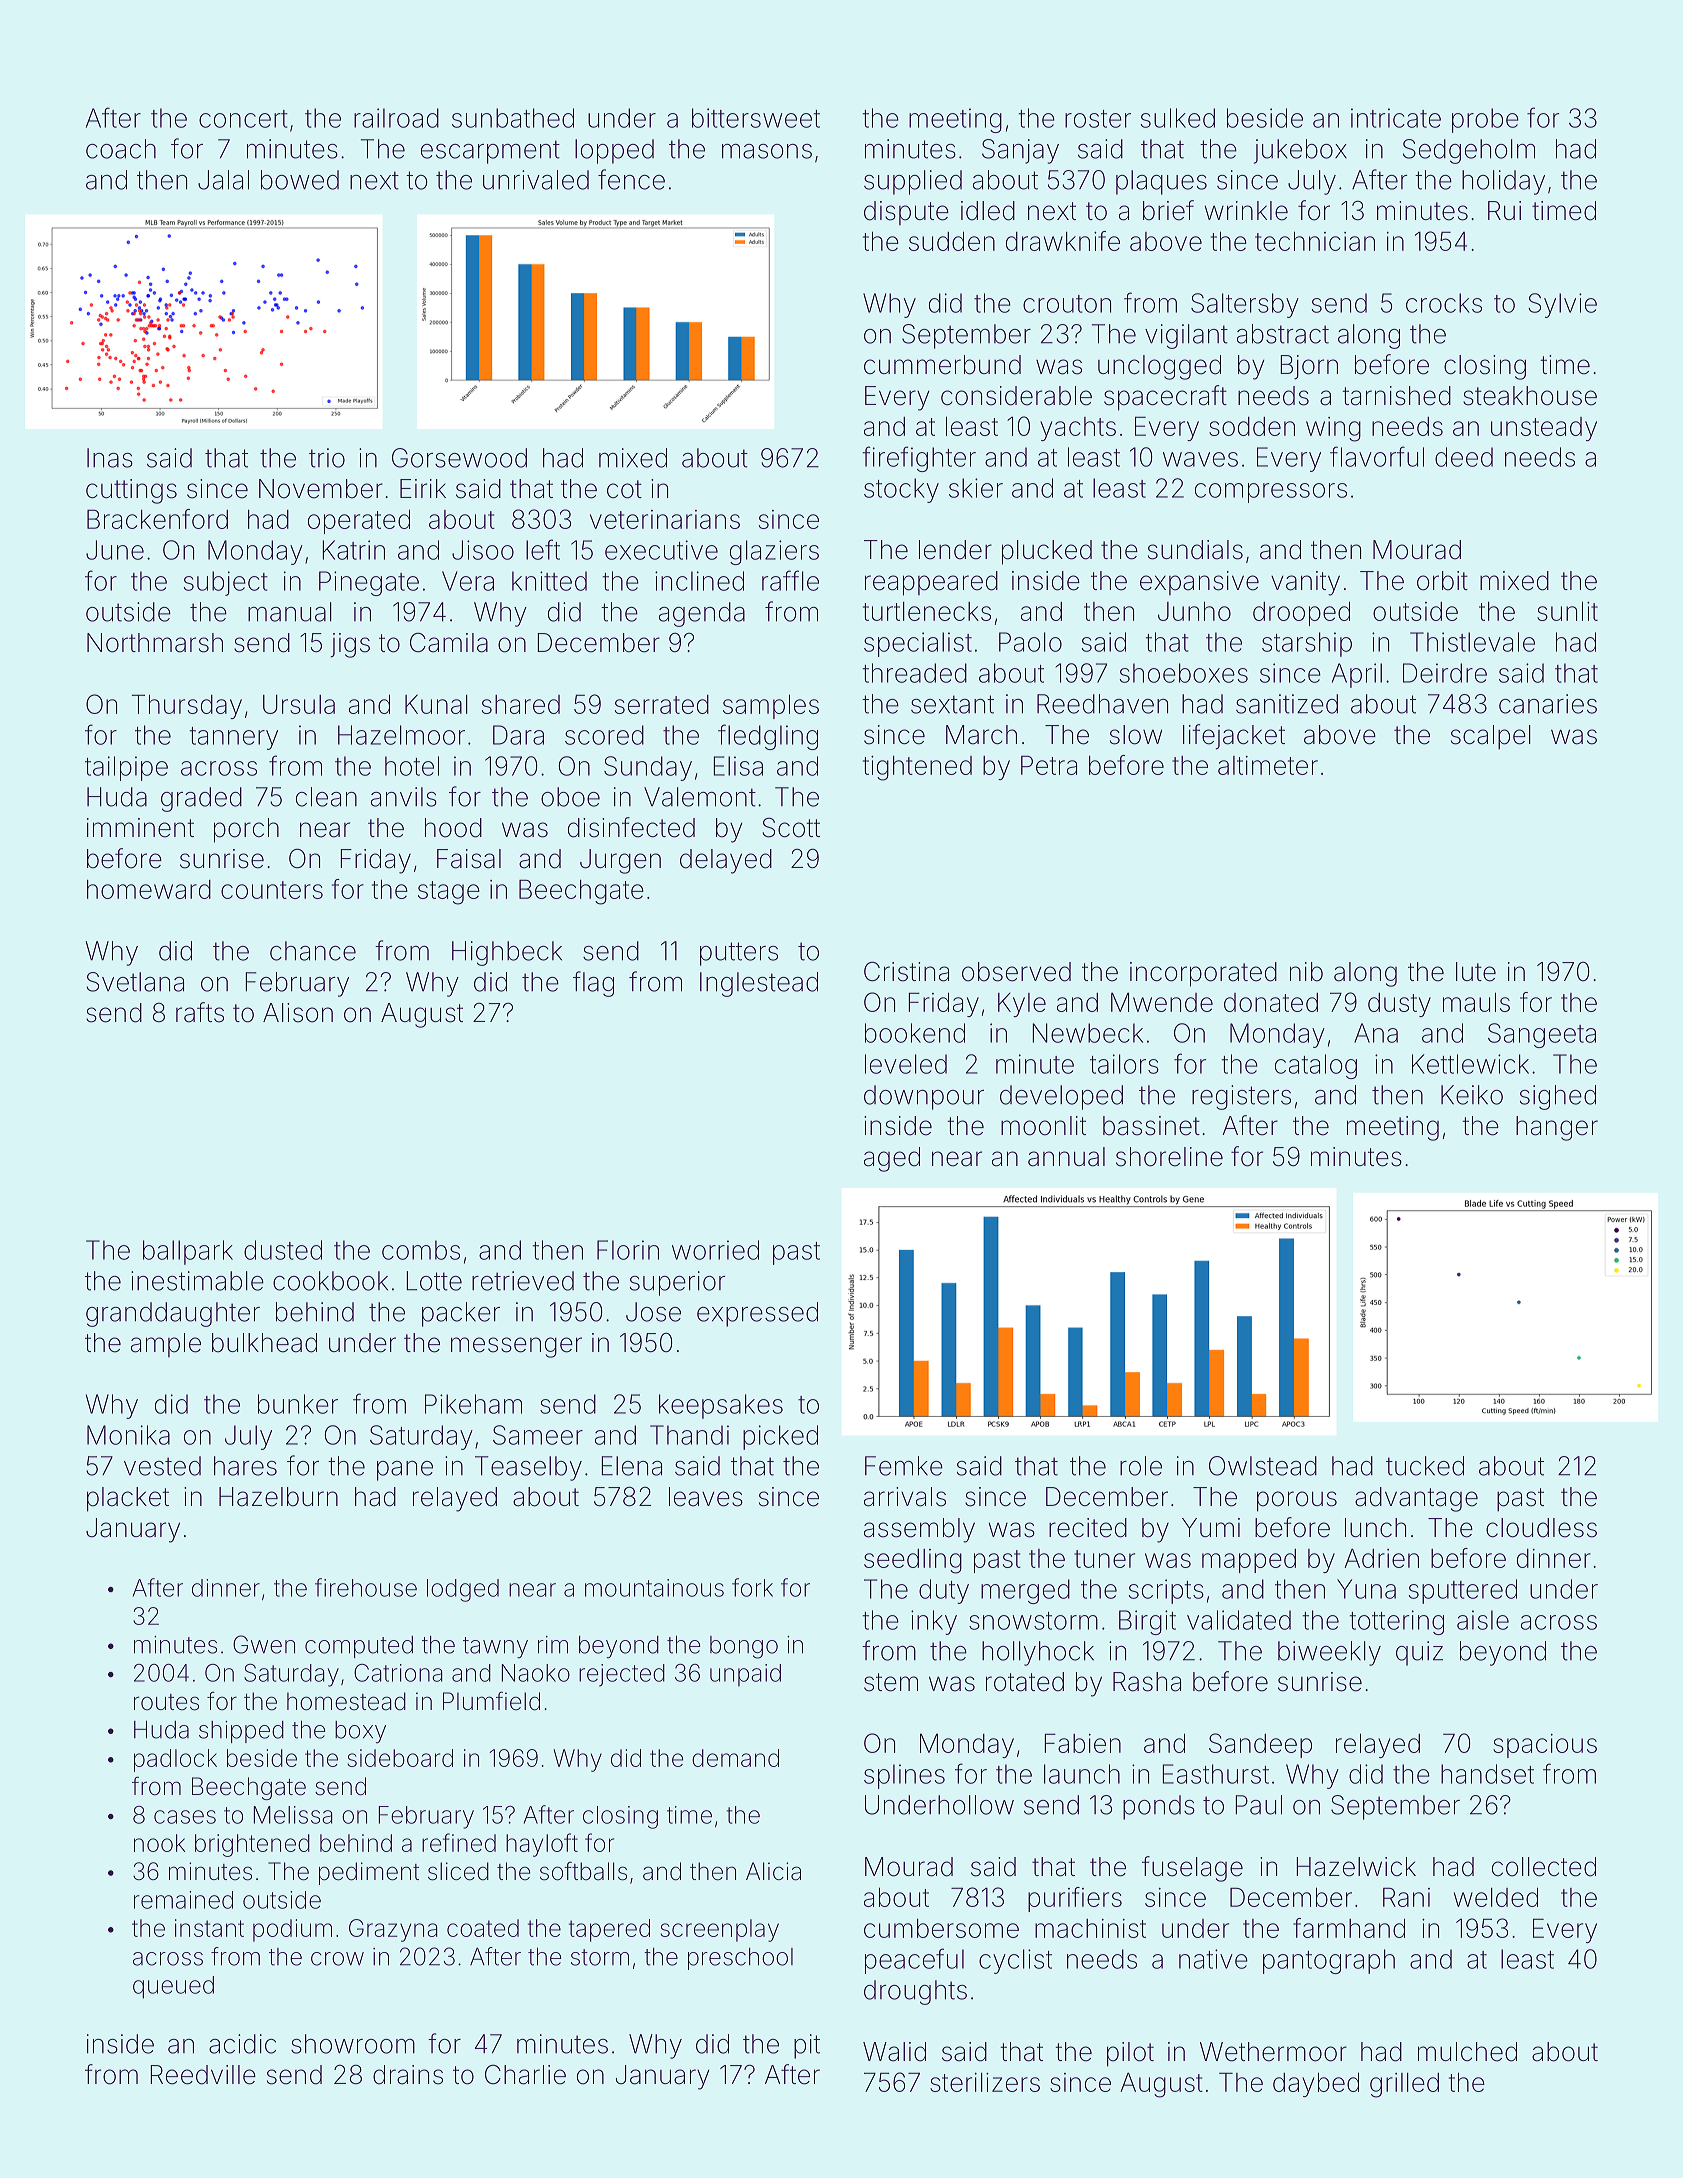  Describe the element at coordinates (408, 2075) in the screenshot. I see `drains` at that location.
